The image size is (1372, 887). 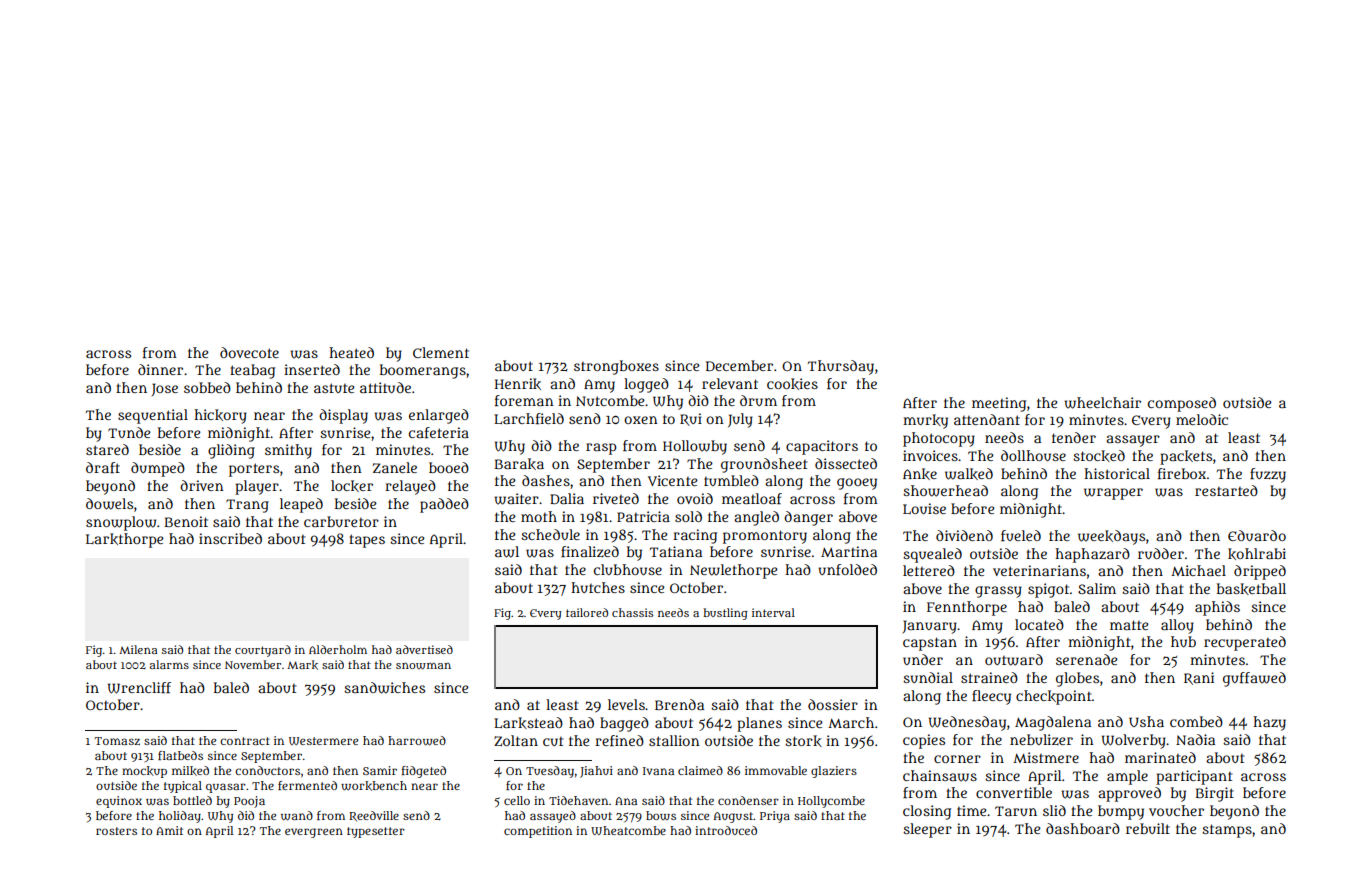 What do you see at coordinates (822, 447) in the document?
I see `capacitors` at bounding box center [822, 447].
